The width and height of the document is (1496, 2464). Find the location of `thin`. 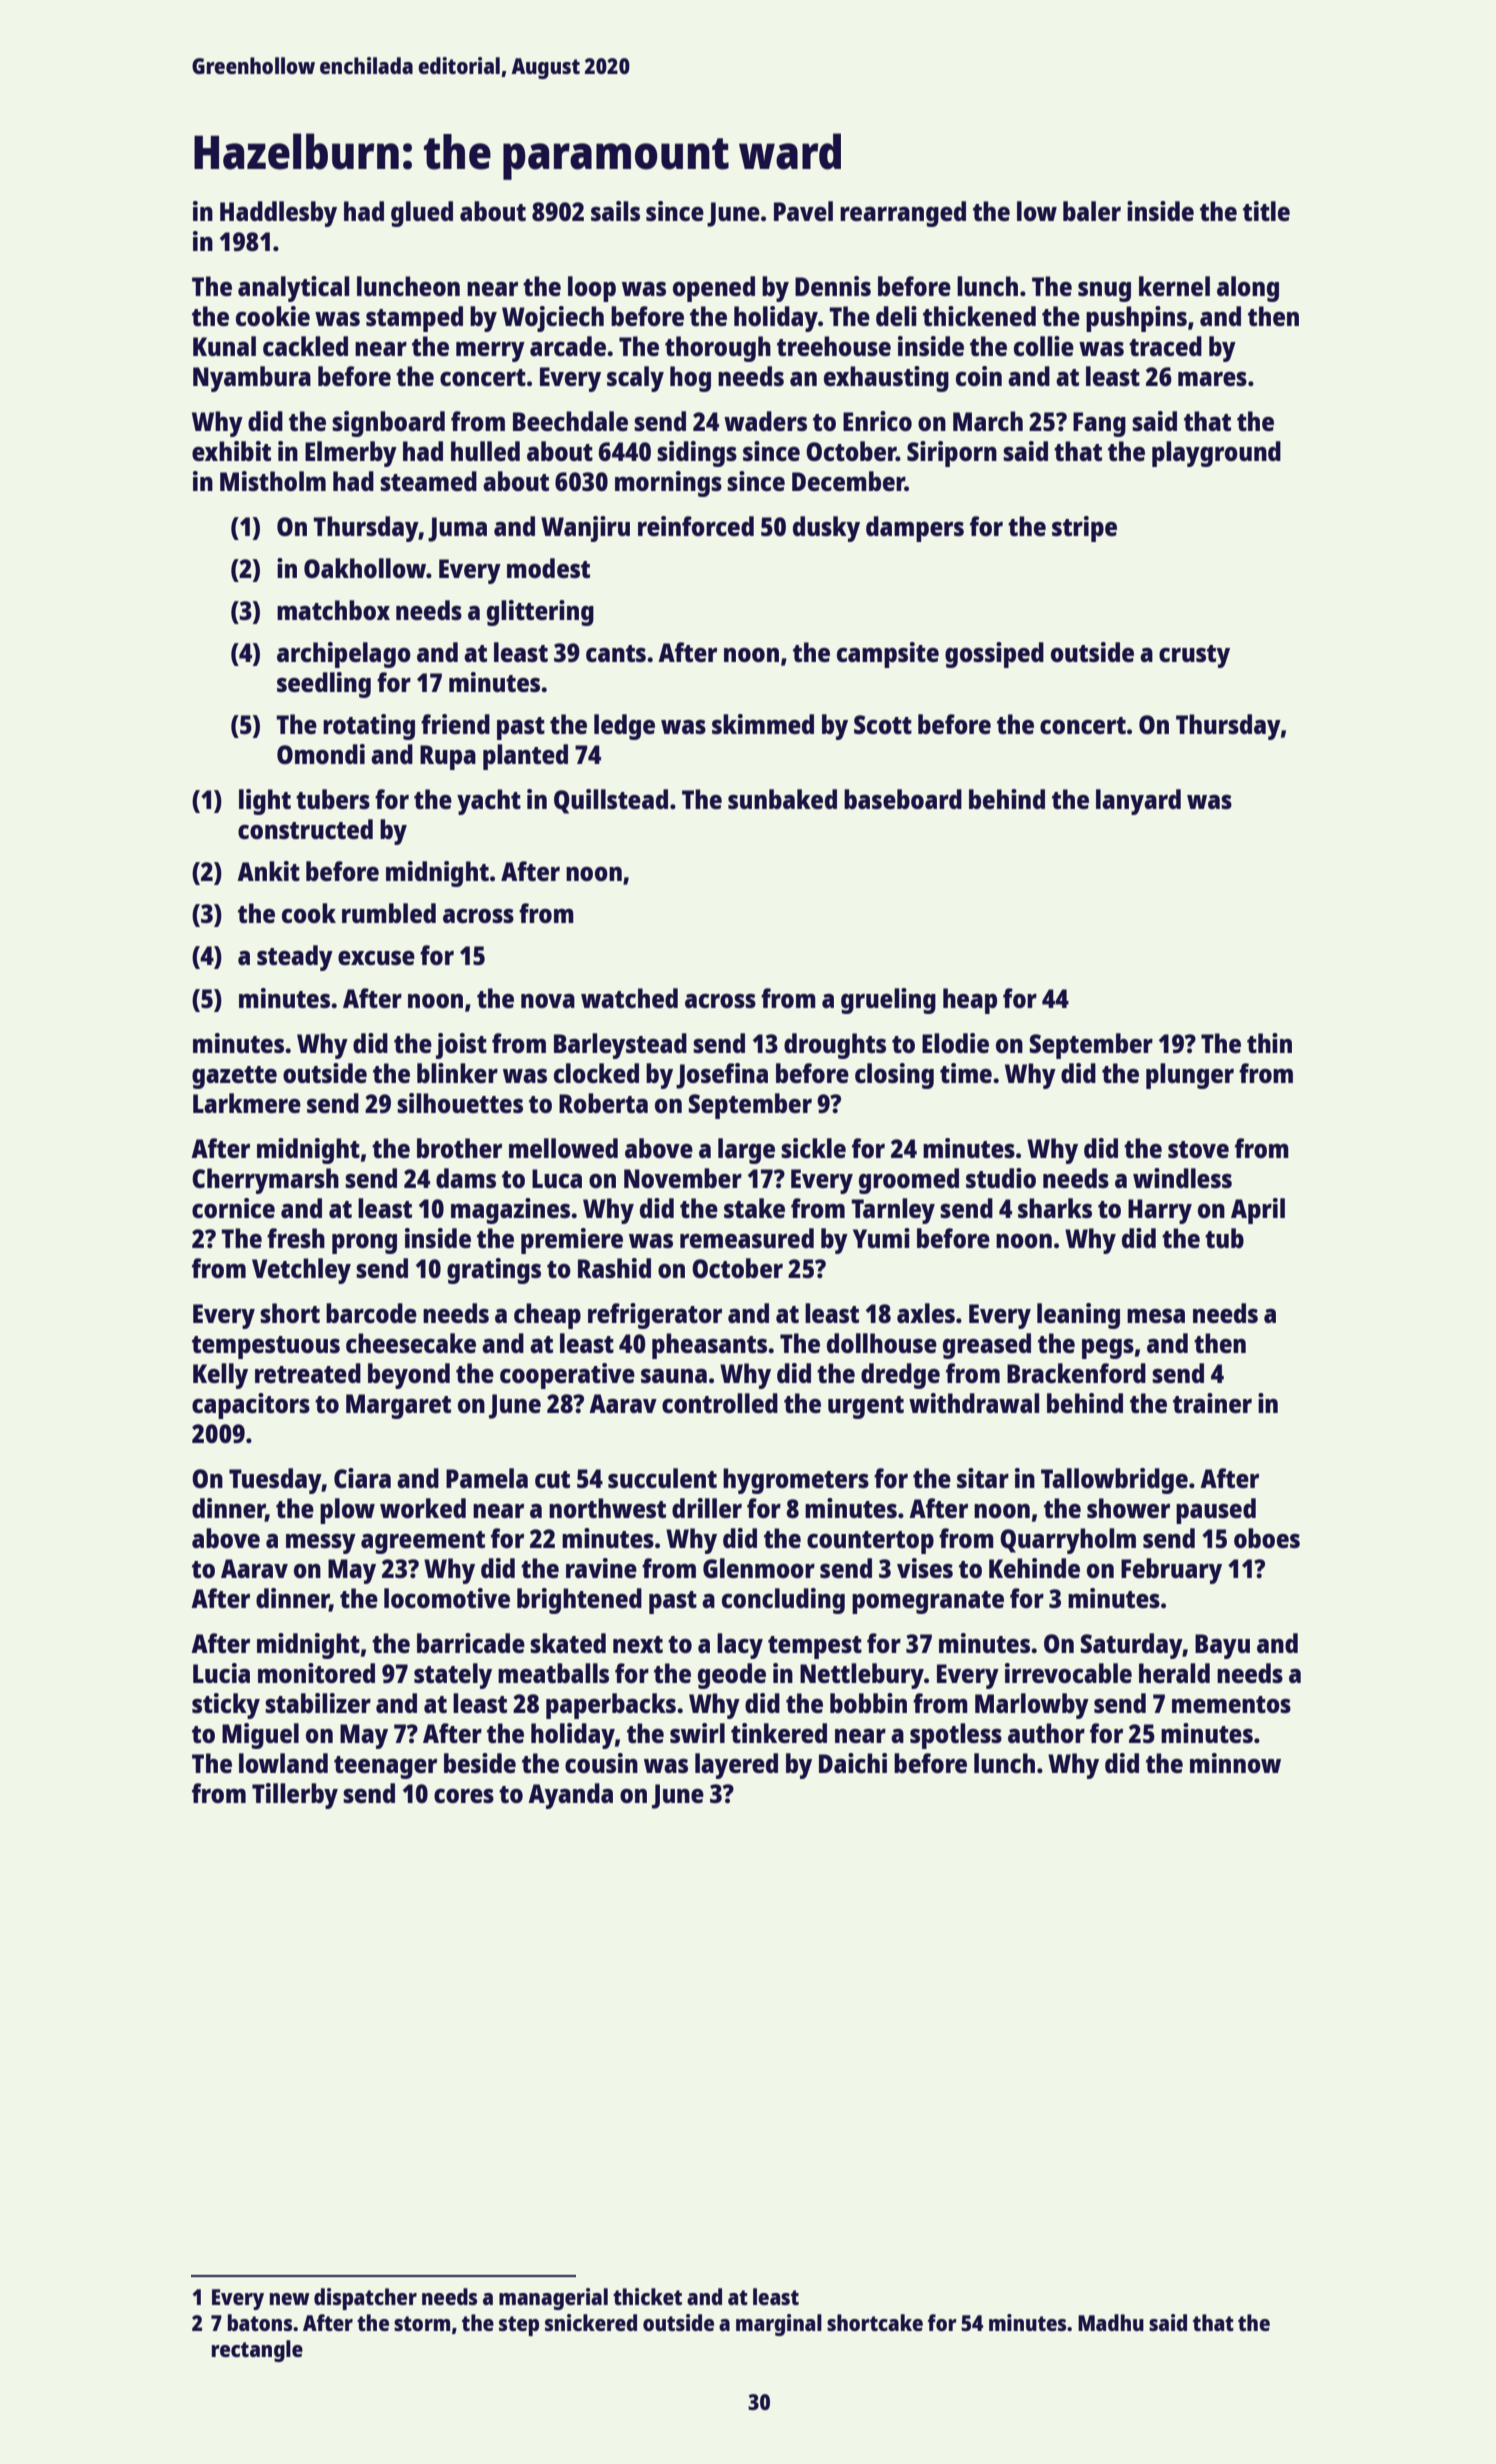

thin is located at coordinates (1269, 1043).
